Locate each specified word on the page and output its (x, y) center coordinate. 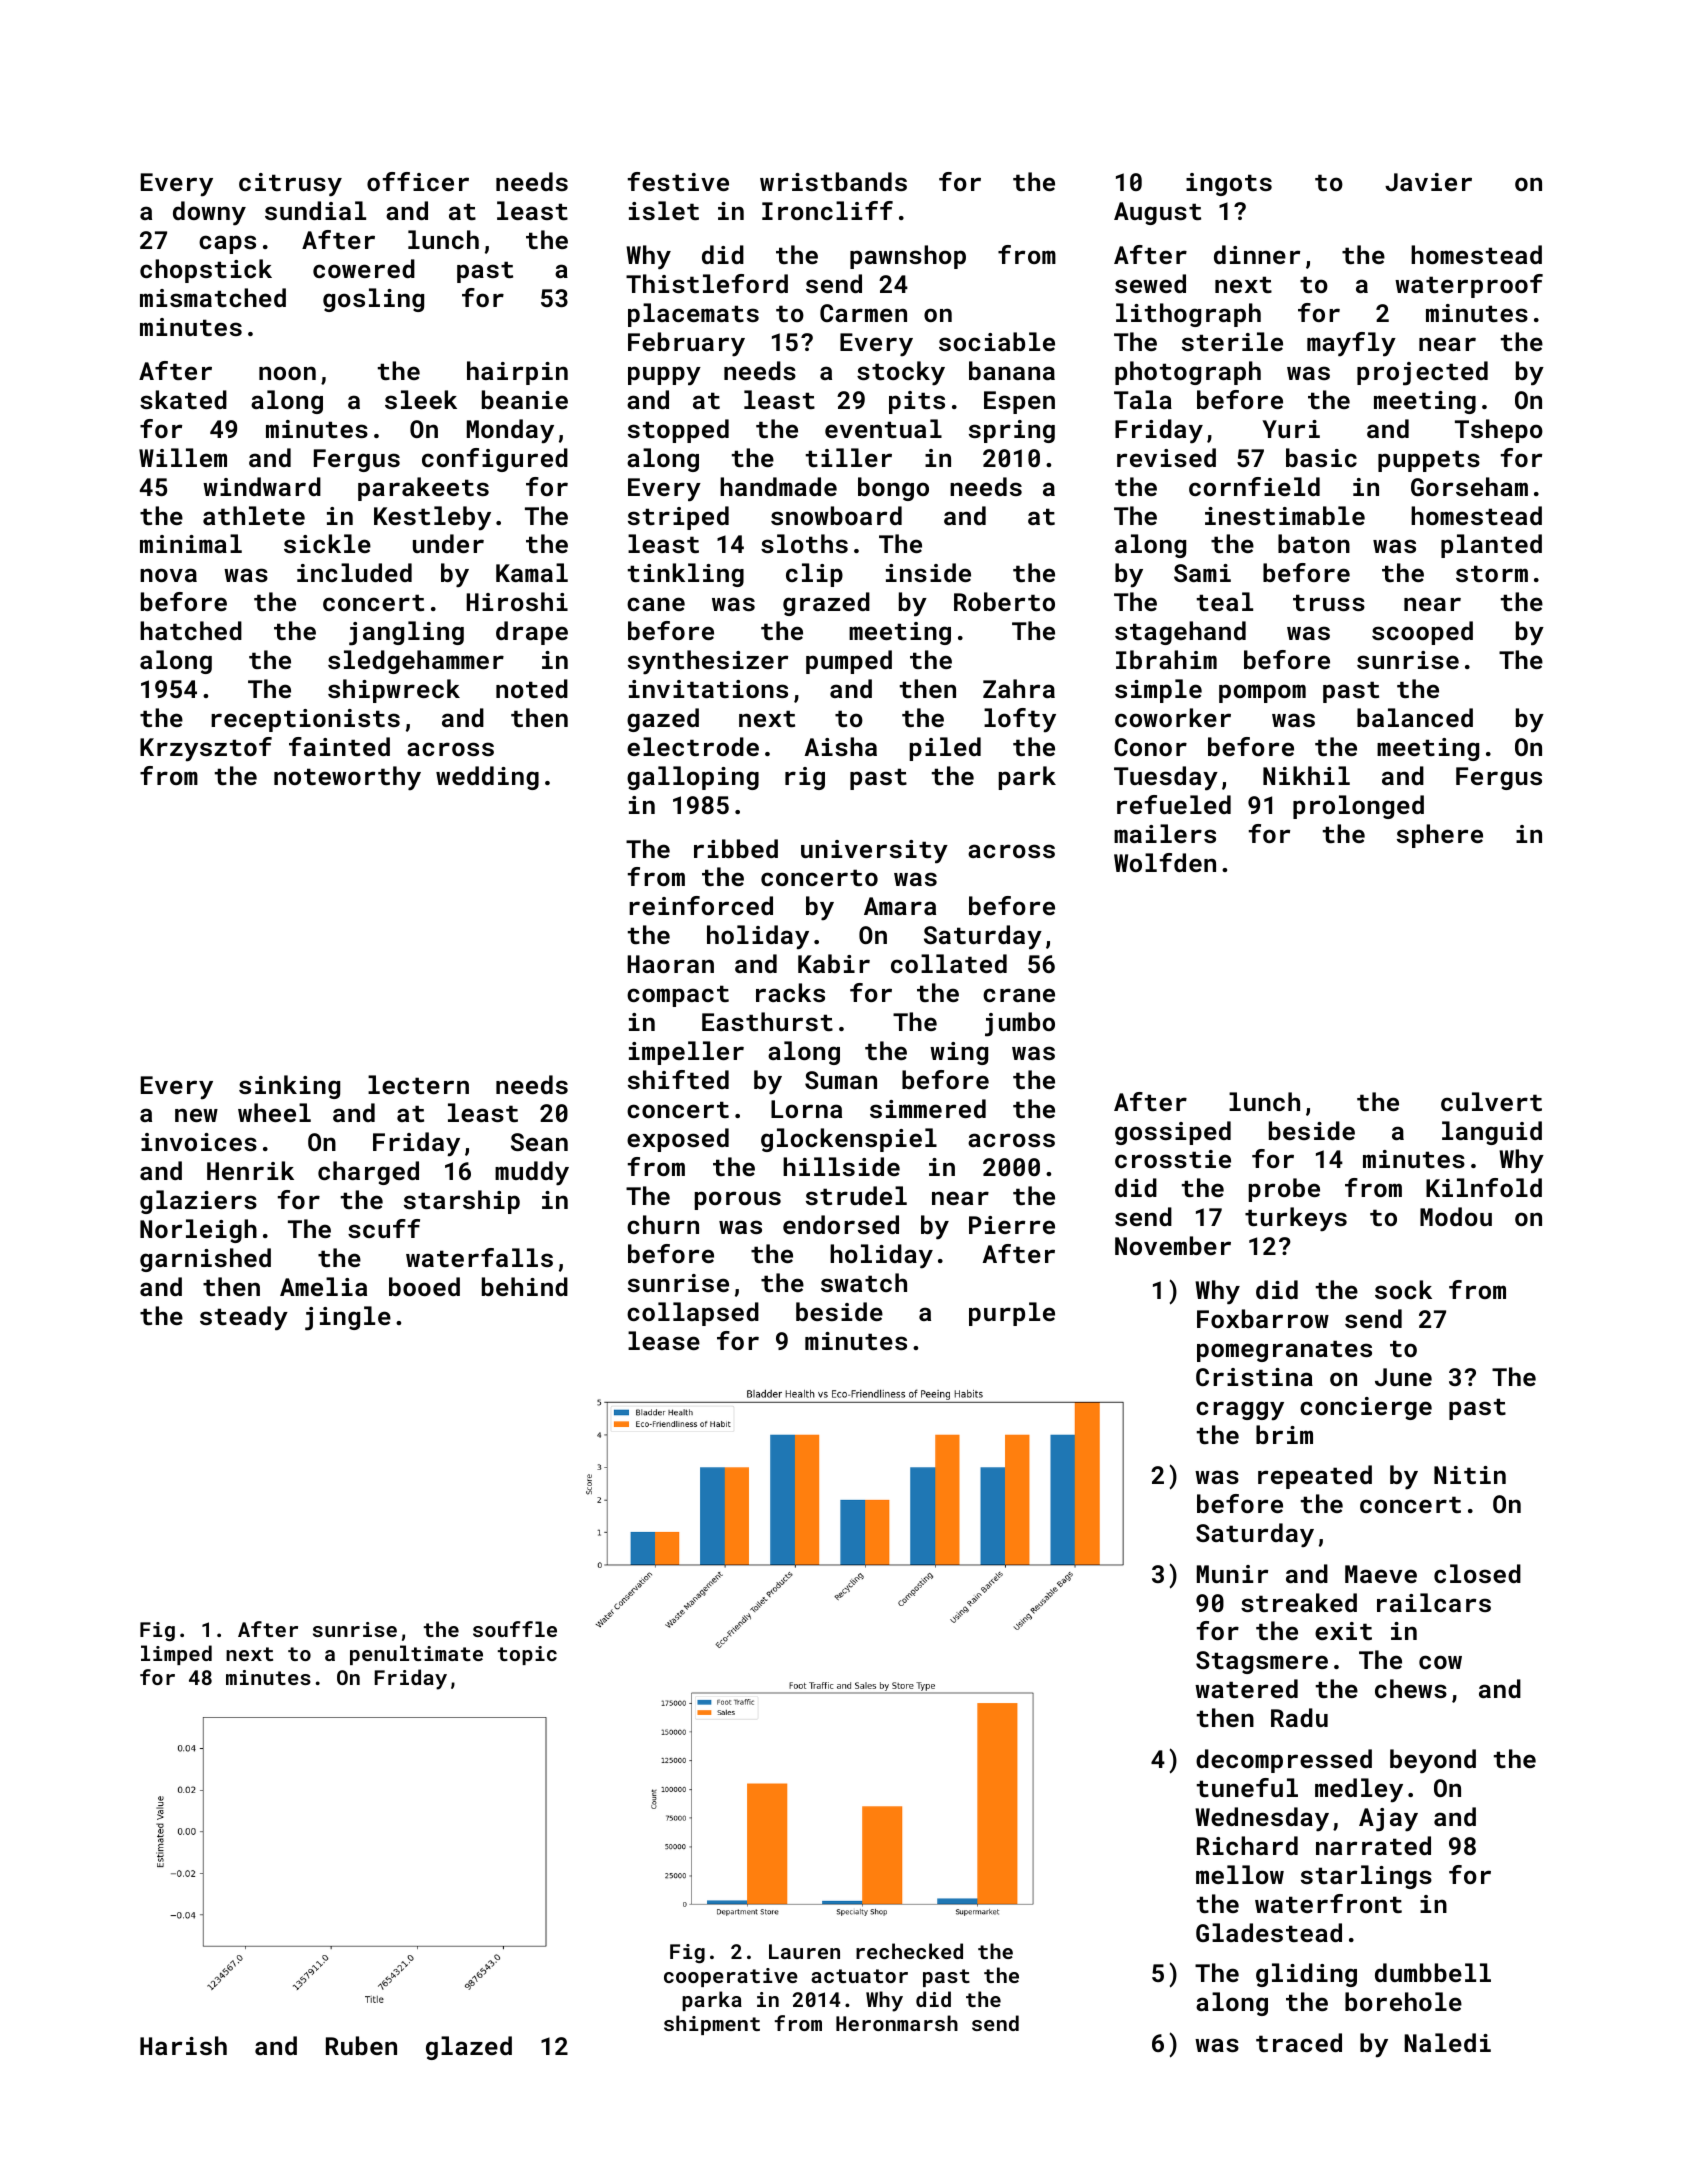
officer (418, 181)
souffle (515, 1629)
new (196, 1115)
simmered (928, 1108)
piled (945, 749)
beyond (1433, 1761)
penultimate (416, 1655)
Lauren (804, 1951)
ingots (1229, 184)
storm (1492, 573)
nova (168, 575)
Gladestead (1269, 1932)
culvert (1491, 1101)
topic (527, 1655)
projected (1422, 373)
